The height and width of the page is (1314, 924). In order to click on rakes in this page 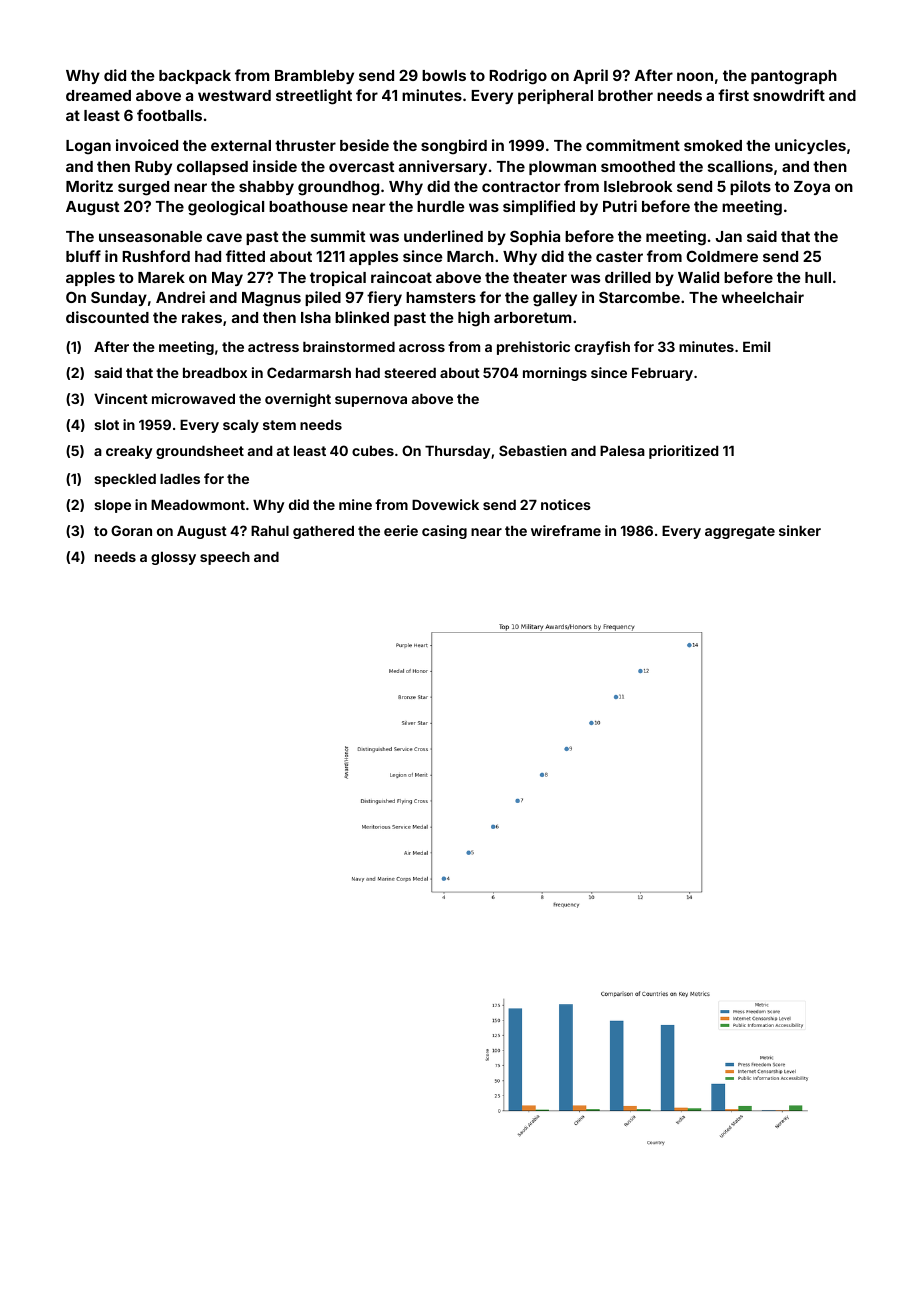, I will do `click(202, 317)`.
